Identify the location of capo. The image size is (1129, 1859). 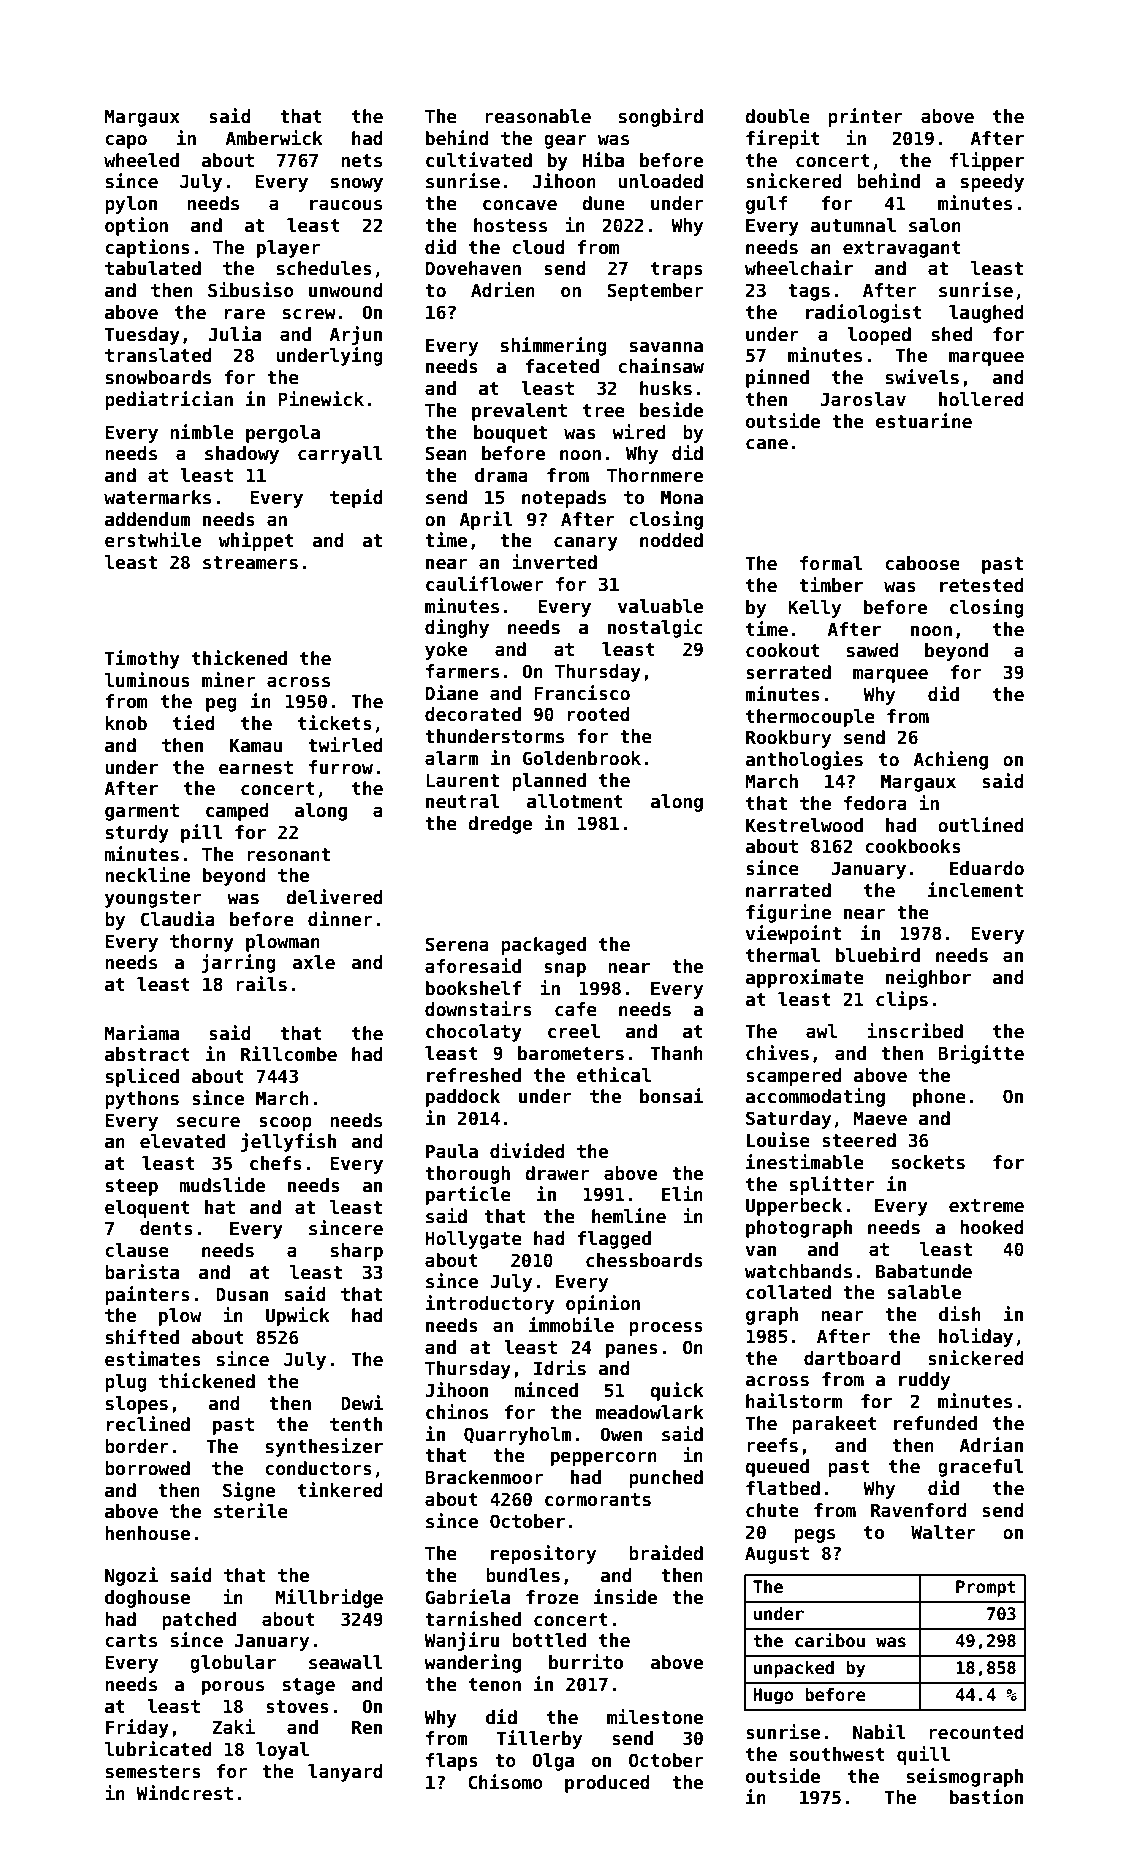
(126, 142).
